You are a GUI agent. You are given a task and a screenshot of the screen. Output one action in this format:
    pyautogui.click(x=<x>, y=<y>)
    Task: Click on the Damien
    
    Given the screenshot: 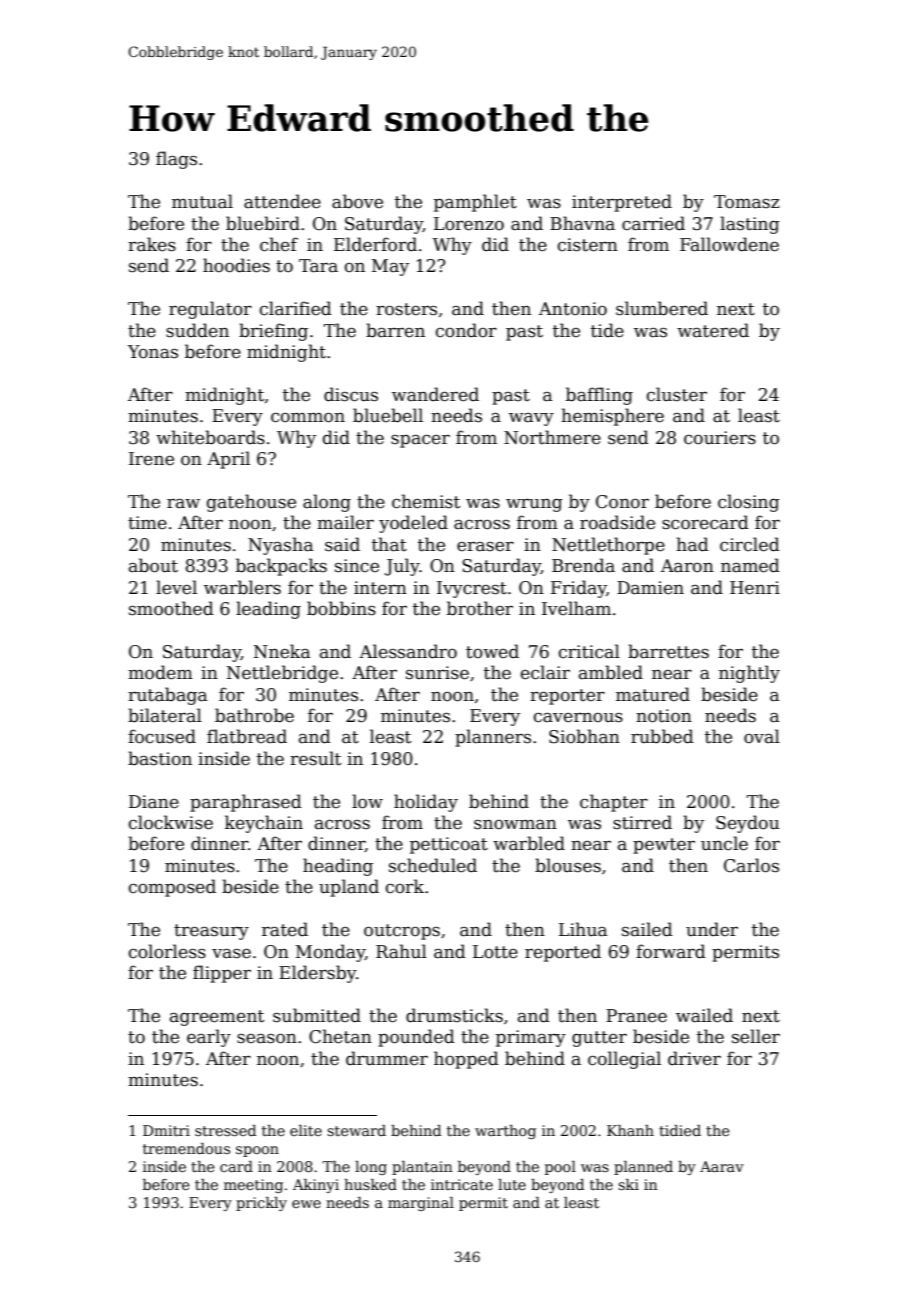 What is the action you would take?
    pyautogui.click(x=650, y=588)
